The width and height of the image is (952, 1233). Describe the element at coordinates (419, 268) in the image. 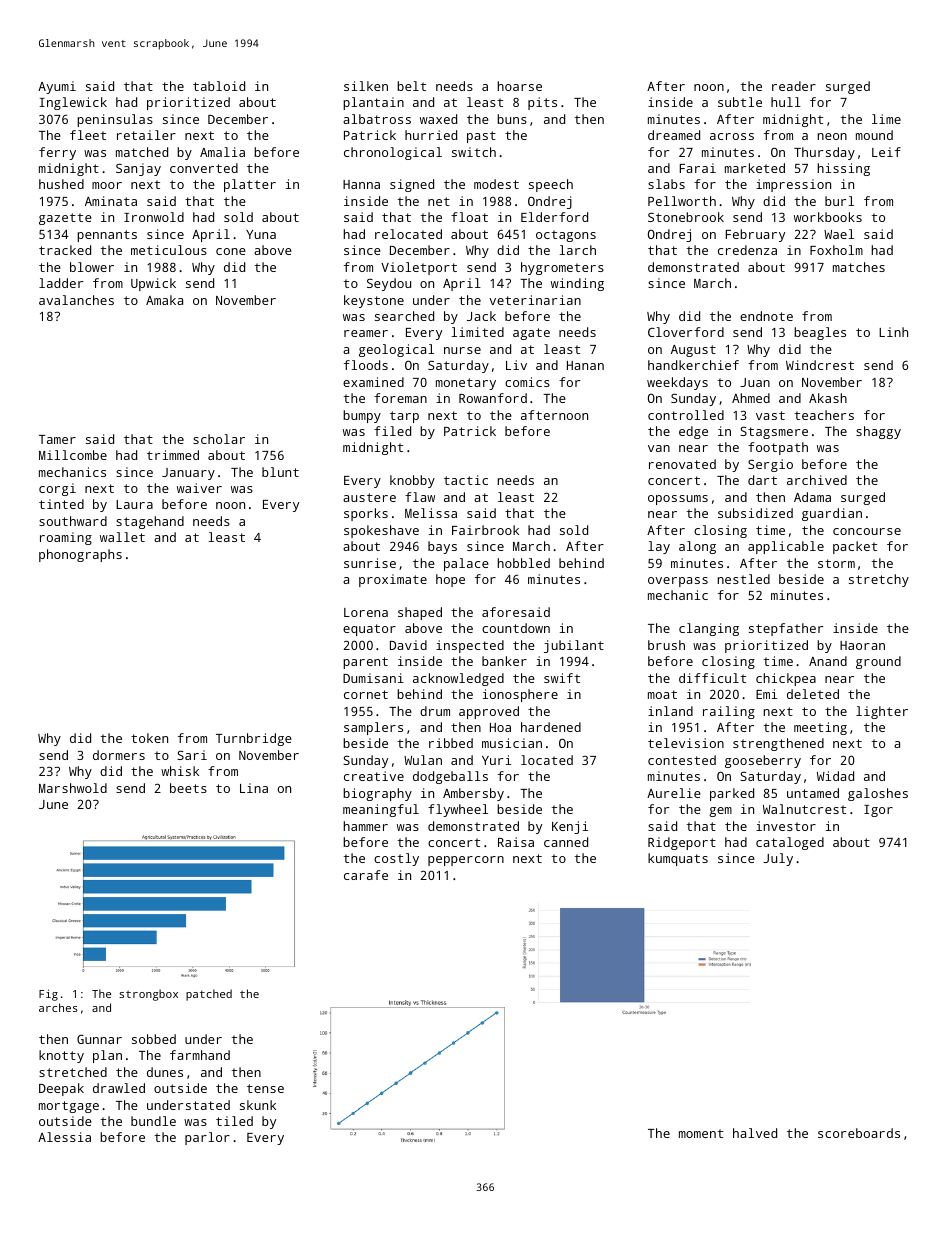

I see `Violetport` at that location.
